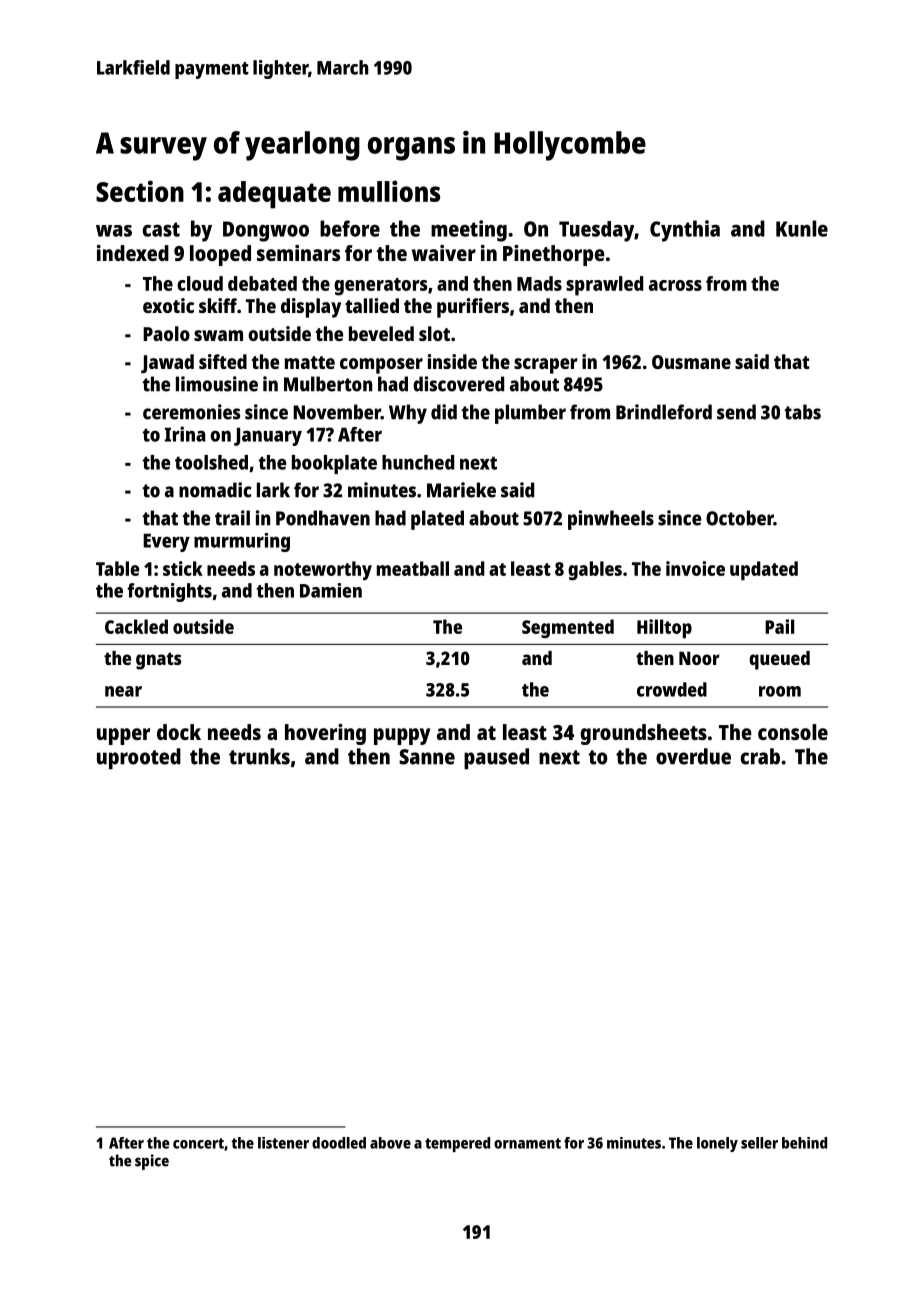  What do you see at coordinates (675, 285) in the document?
I see `across` at bounding box center [675, 285].
